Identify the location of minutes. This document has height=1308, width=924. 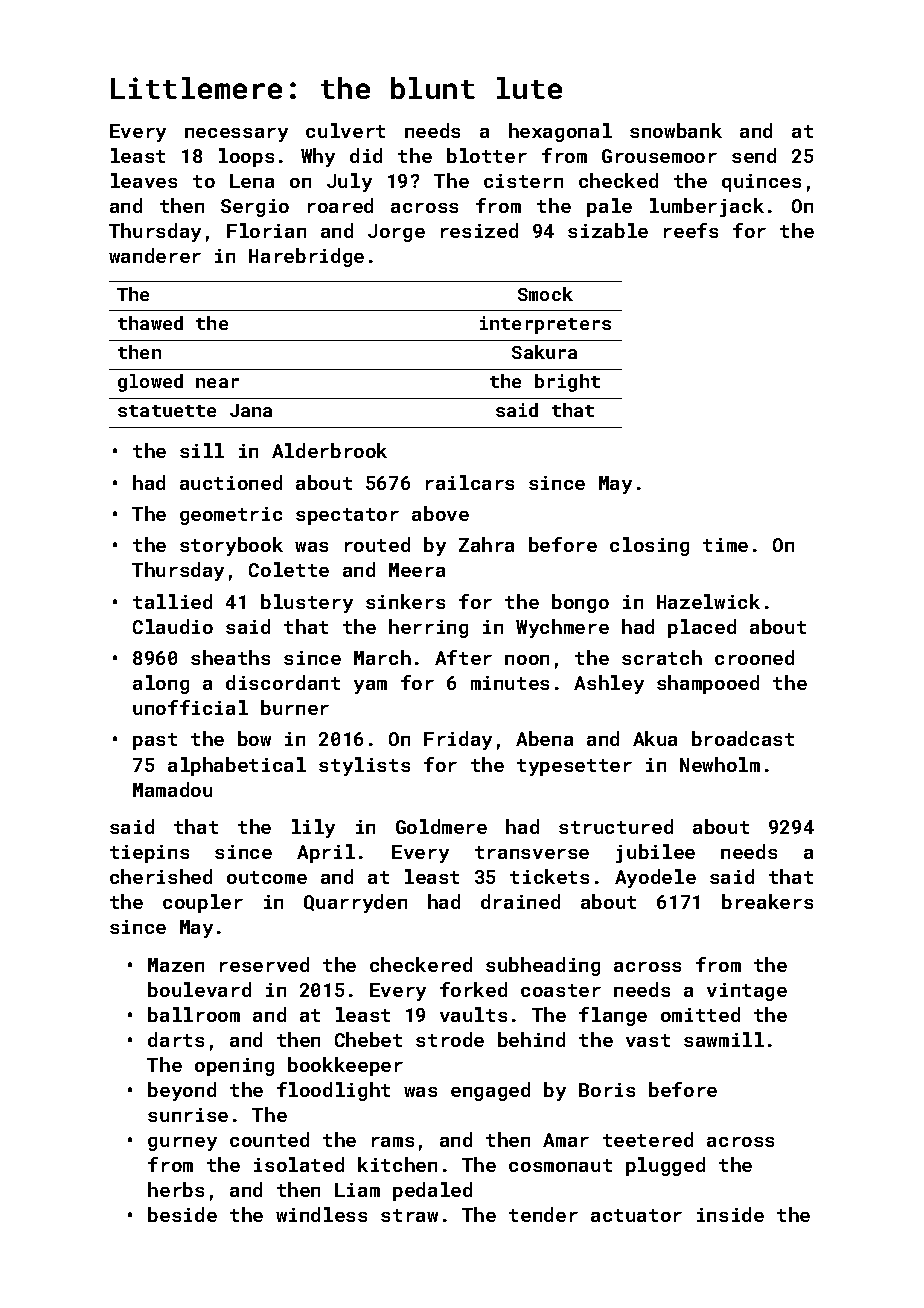
(510, 683).
